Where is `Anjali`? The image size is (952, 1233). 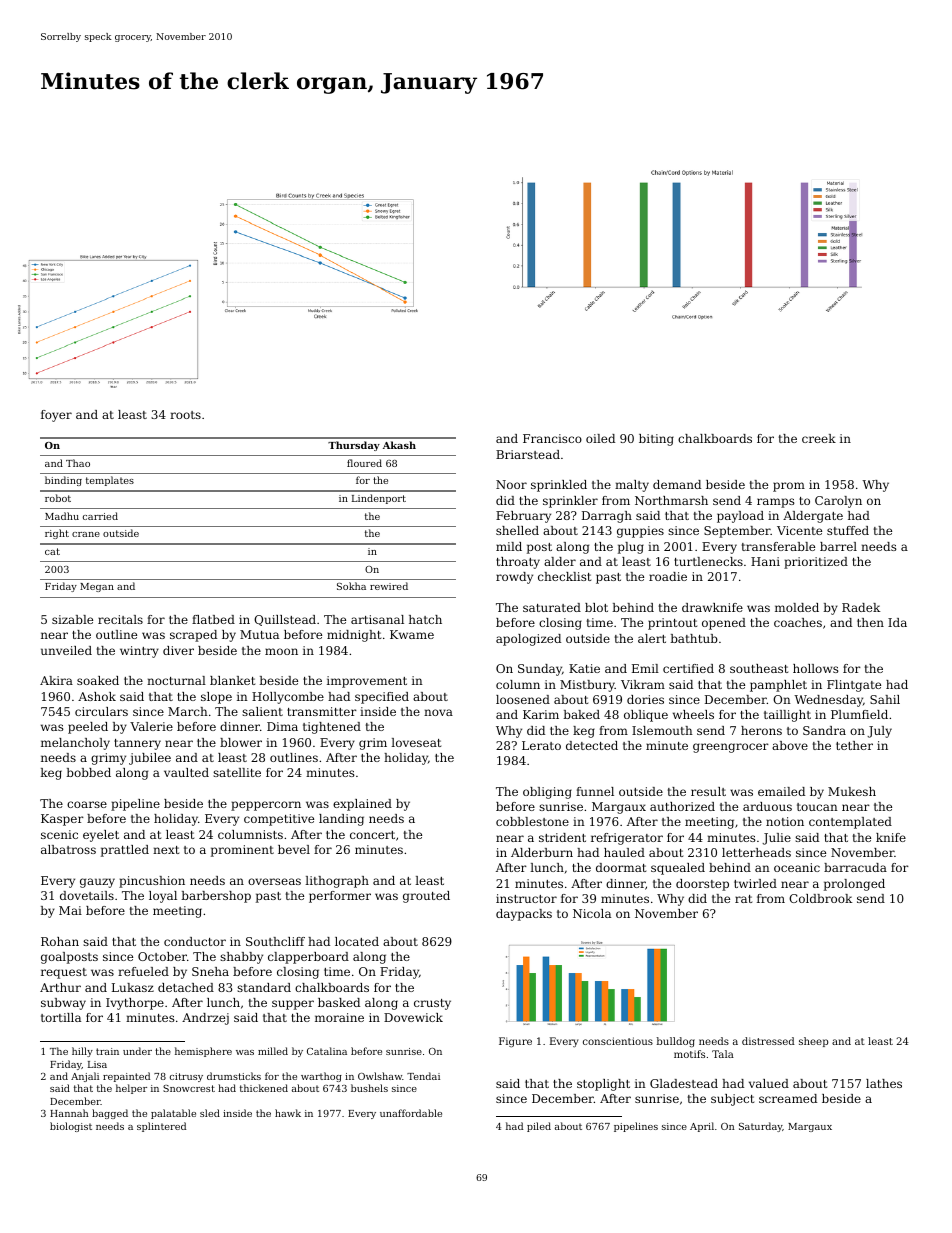
Anjali is located at coordinates (85, 1077).
